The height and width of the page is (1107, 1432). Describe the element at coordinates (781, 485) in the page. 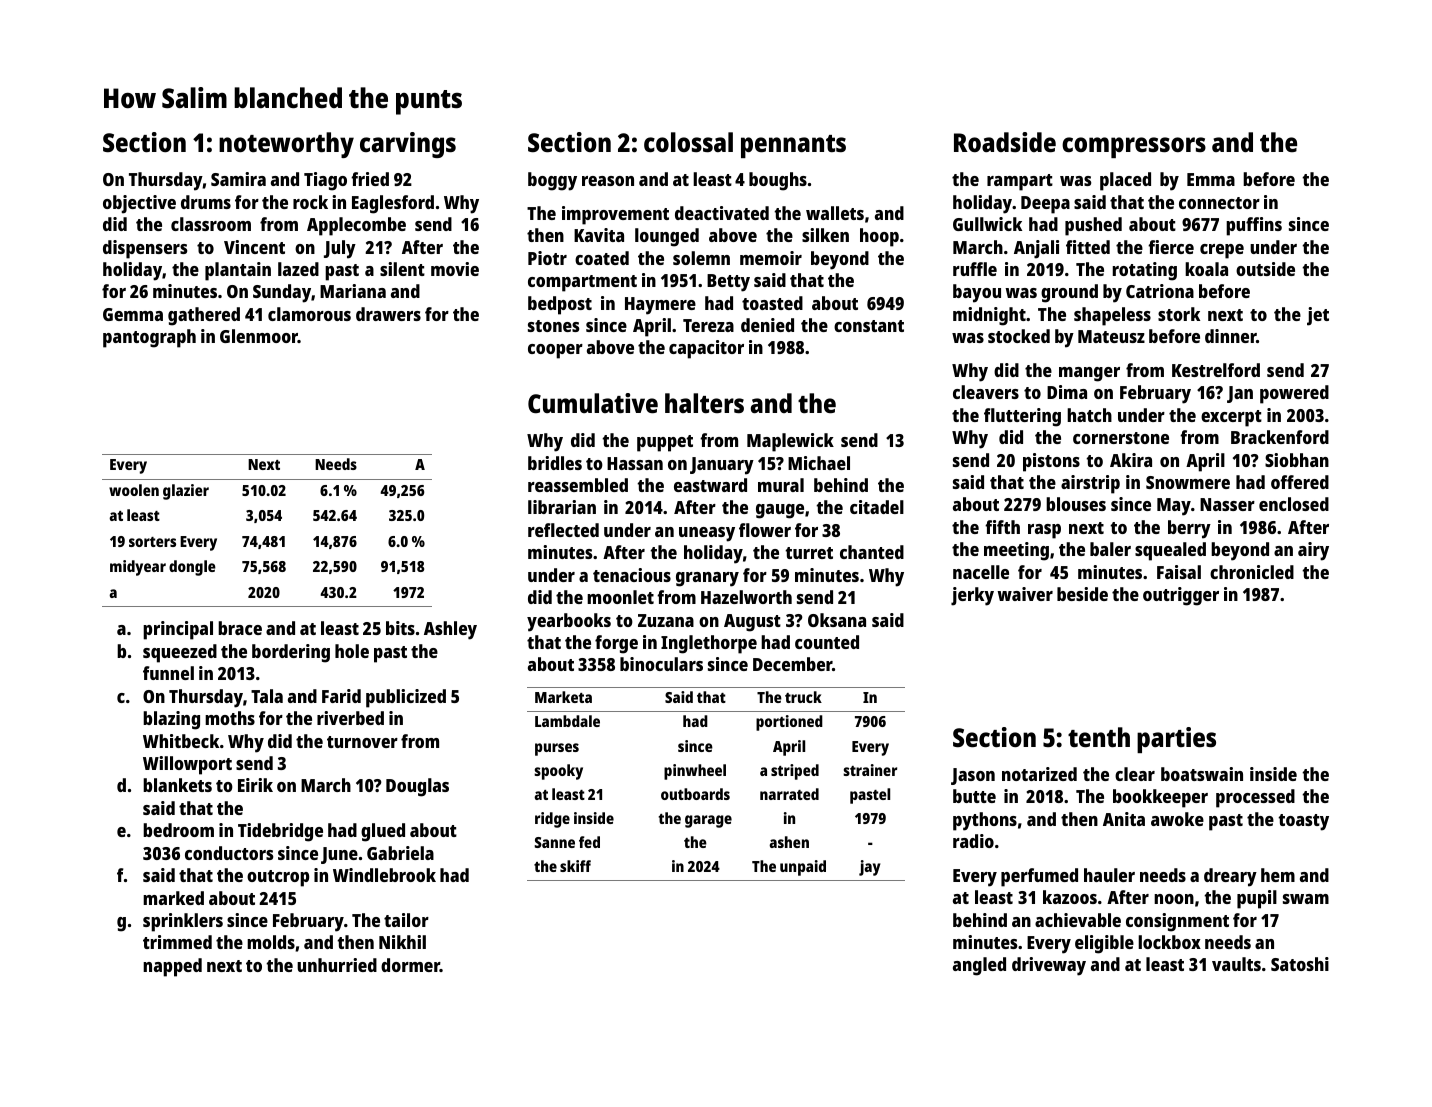

I see `mural` at that location.
